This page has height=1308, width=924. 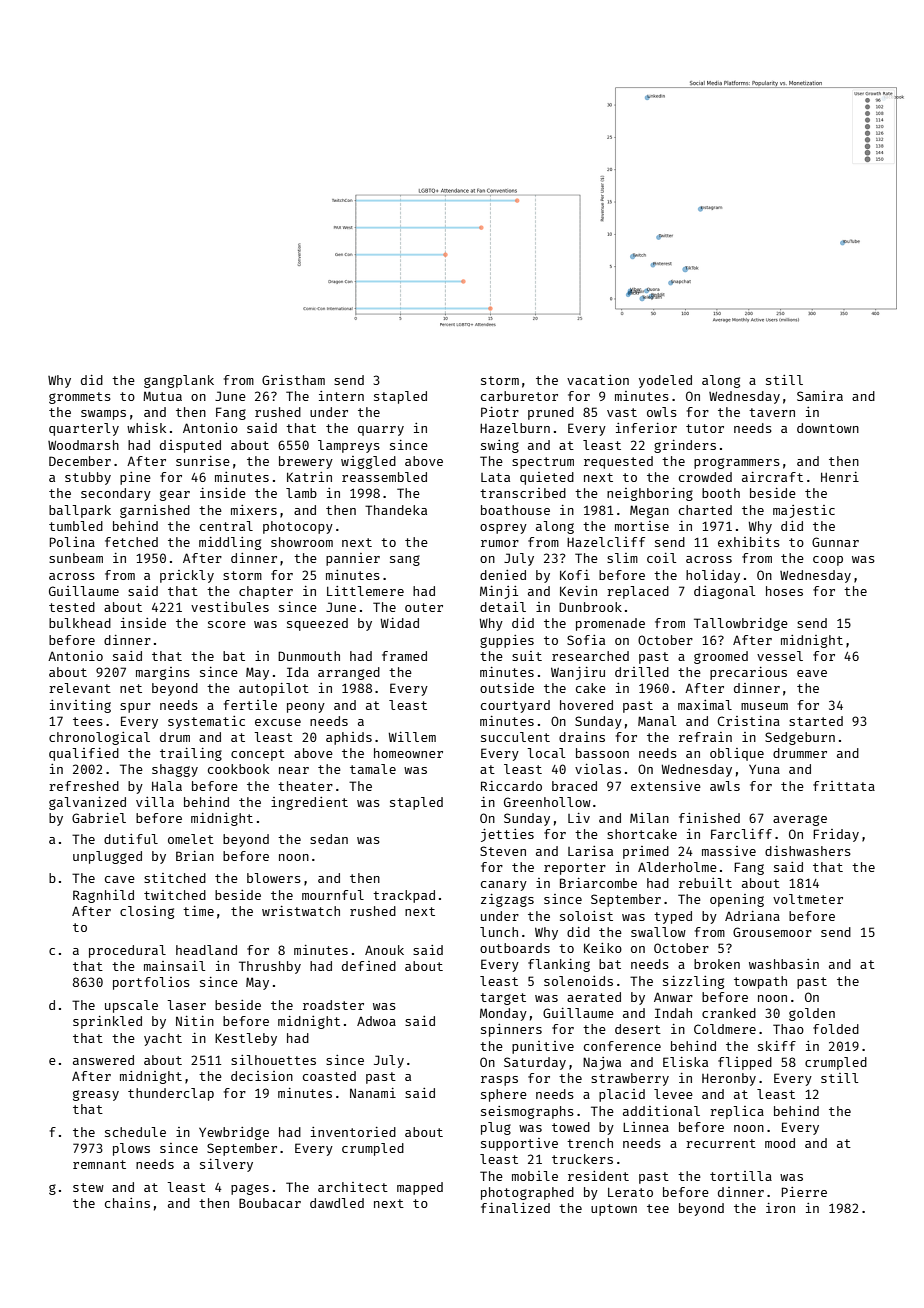 What do you see at coordinates (649, 511) in the page?
I see `Megan` at bounding box center [649, 511].
